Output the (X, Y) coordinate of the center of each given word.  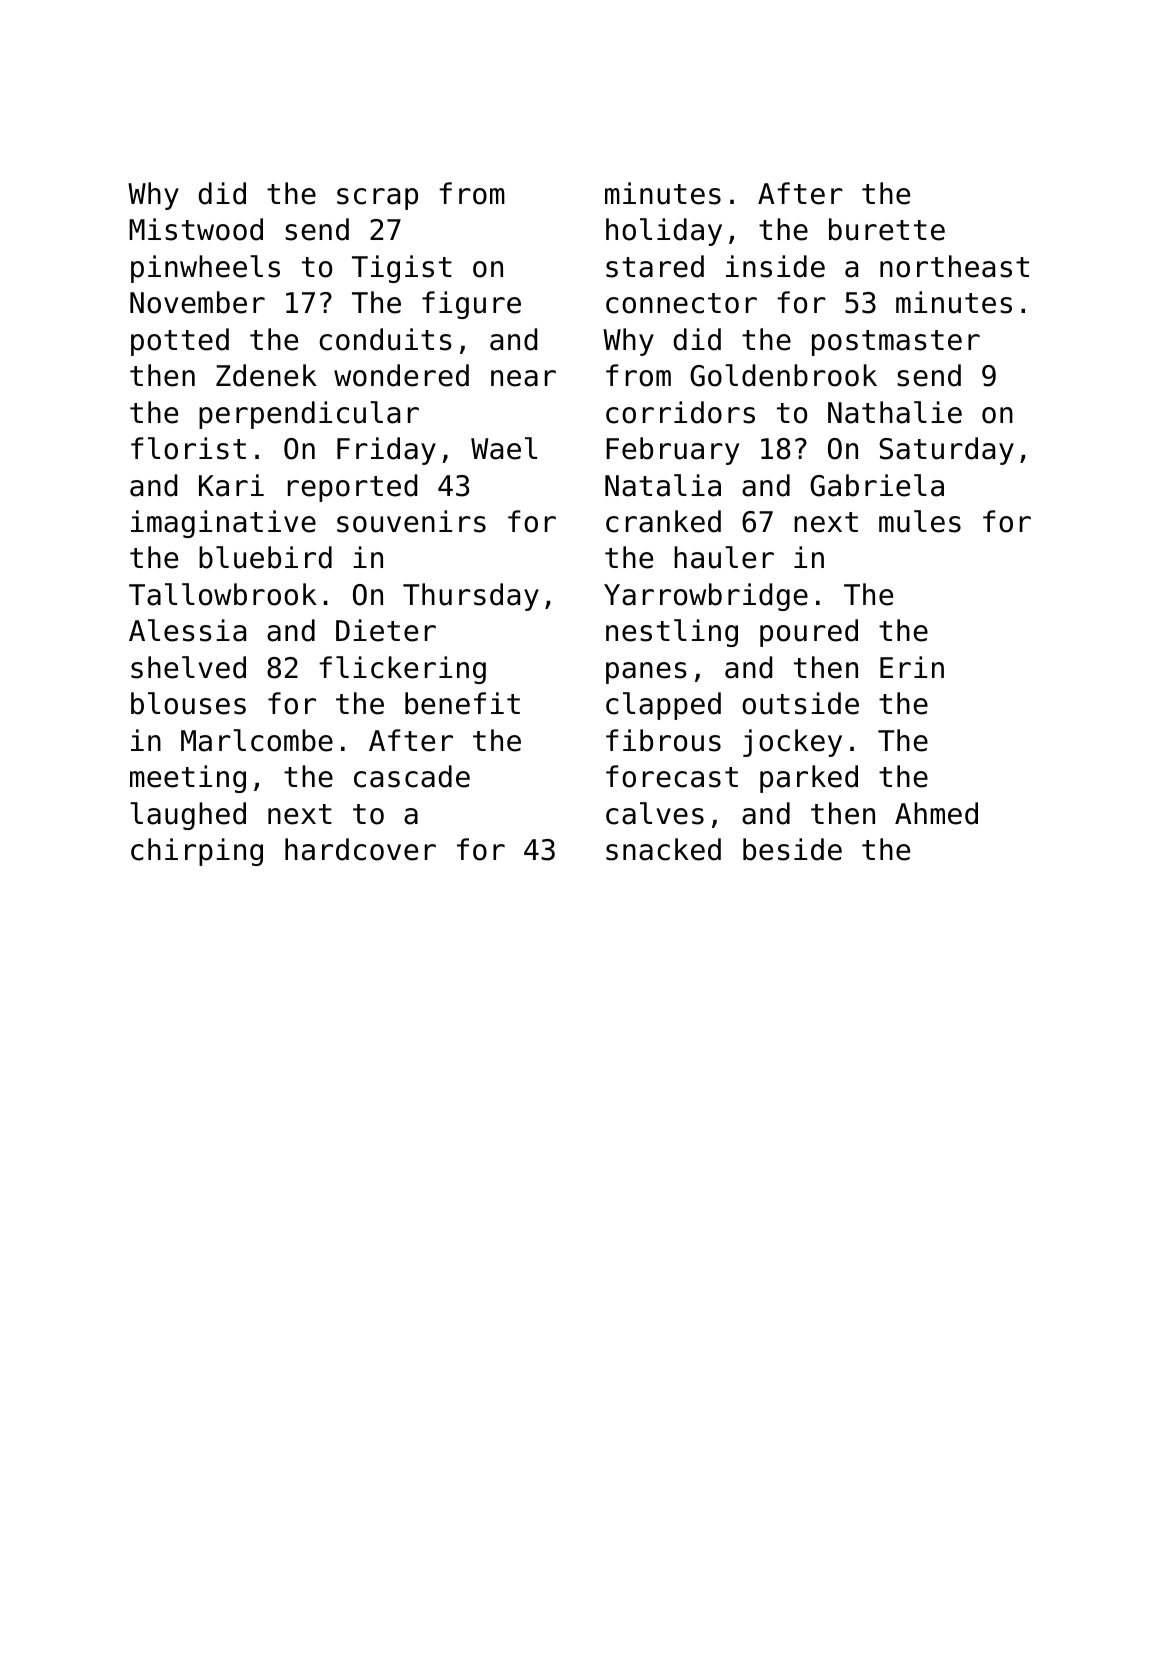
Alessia (187, 630)
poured (809, 633)
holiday (664, 232)
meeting (188, 779)
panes (646, 673)
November (197, 302)
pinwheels (205, 269)
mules (920, 521)
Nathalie (895, 412)
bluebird (265, 557)
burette (887, 229)
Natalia (663, 485)
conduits (385, 339)
